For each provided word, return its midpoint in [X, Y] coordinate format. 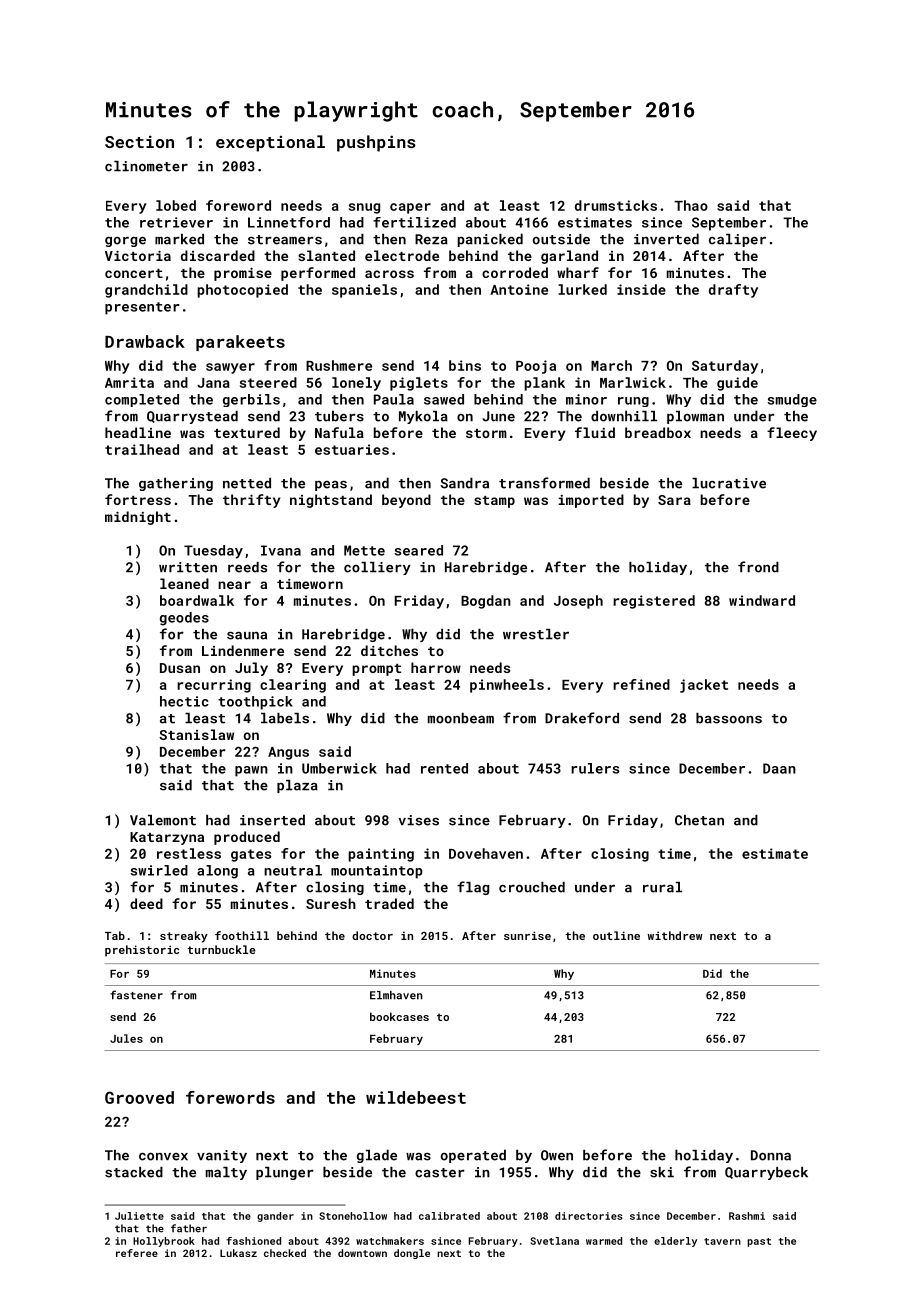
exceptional [270, 143]
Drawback [145, 341]
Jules [126, 1038]
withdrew [675, 935]
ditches [389, 650]
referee [137, 1253]
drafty [733, 291]
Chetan [699, 820]
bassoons [729, 718]
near [234, 585]
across [389, 274]
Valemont [163, 820]
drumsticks [616, 205]
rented [444, 768]
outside [561, 239]
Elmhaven [396, 995]
